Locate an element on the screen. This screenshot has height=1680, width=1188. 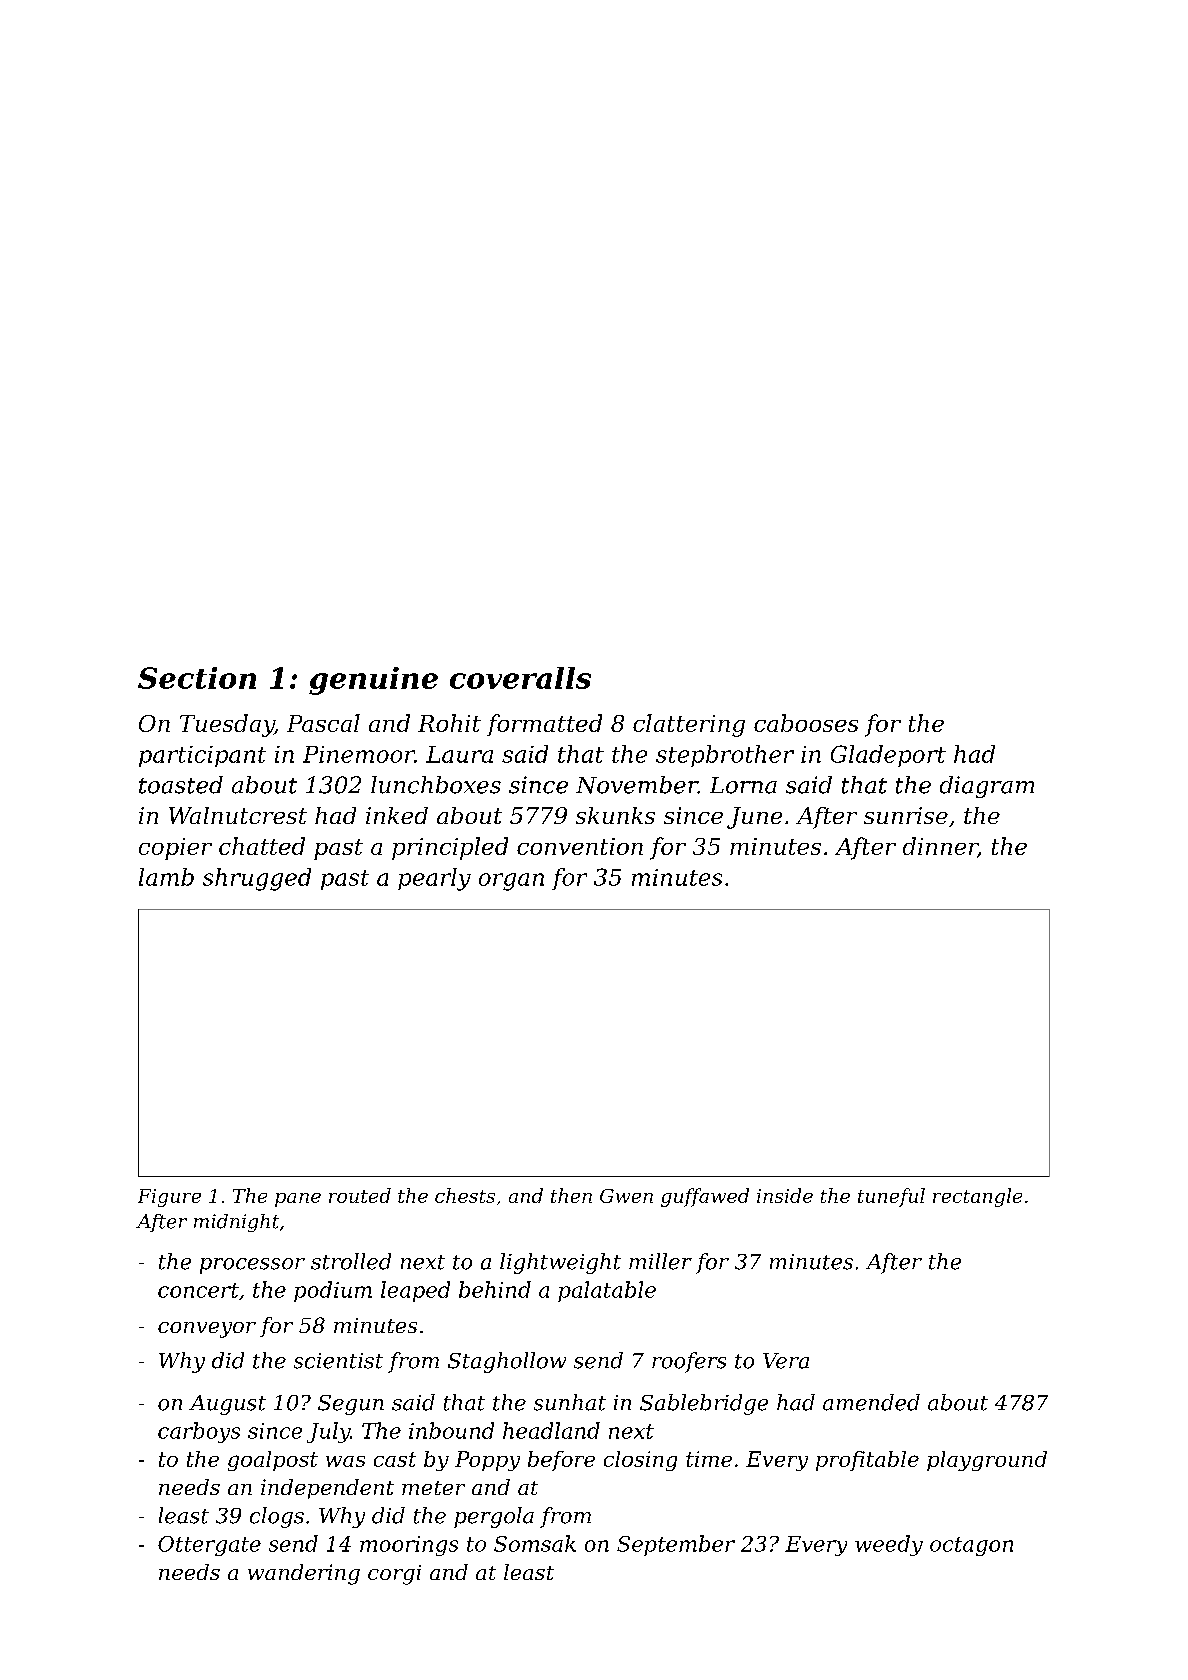
Figure is located at coordinates (169, 1198).
